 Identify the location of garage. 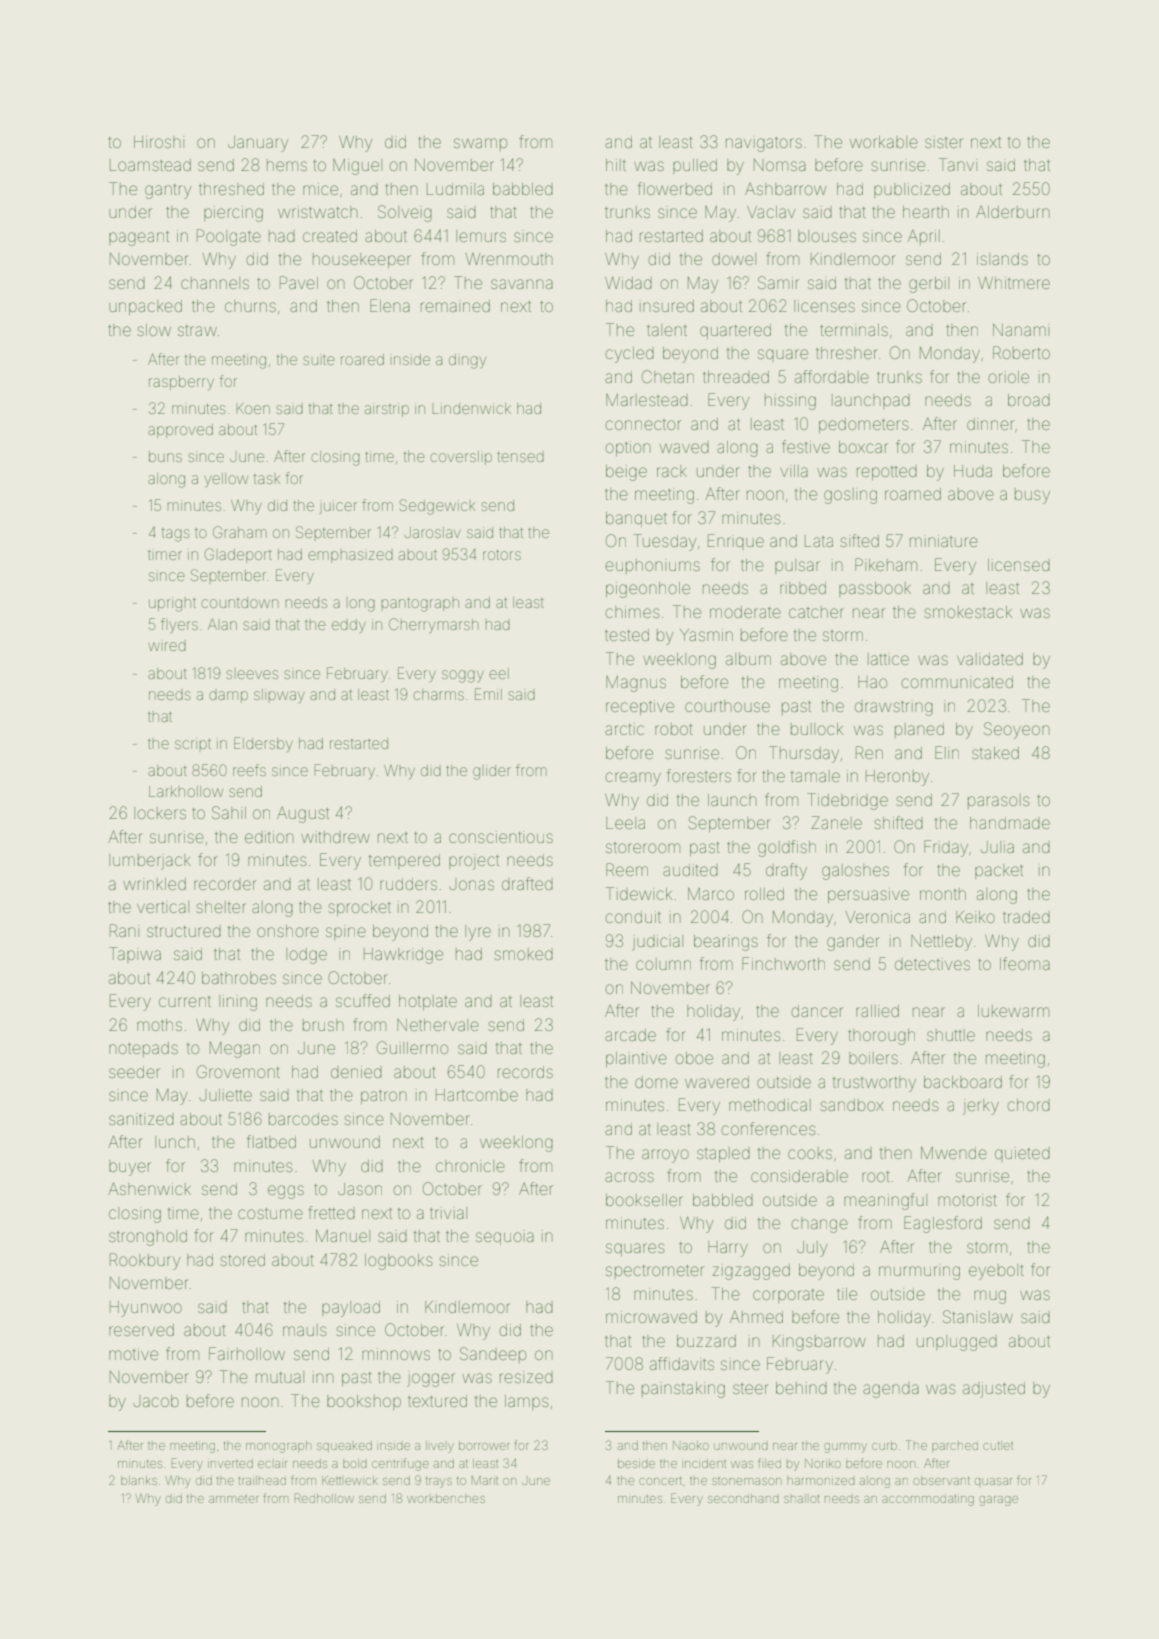
(998, 1501).
